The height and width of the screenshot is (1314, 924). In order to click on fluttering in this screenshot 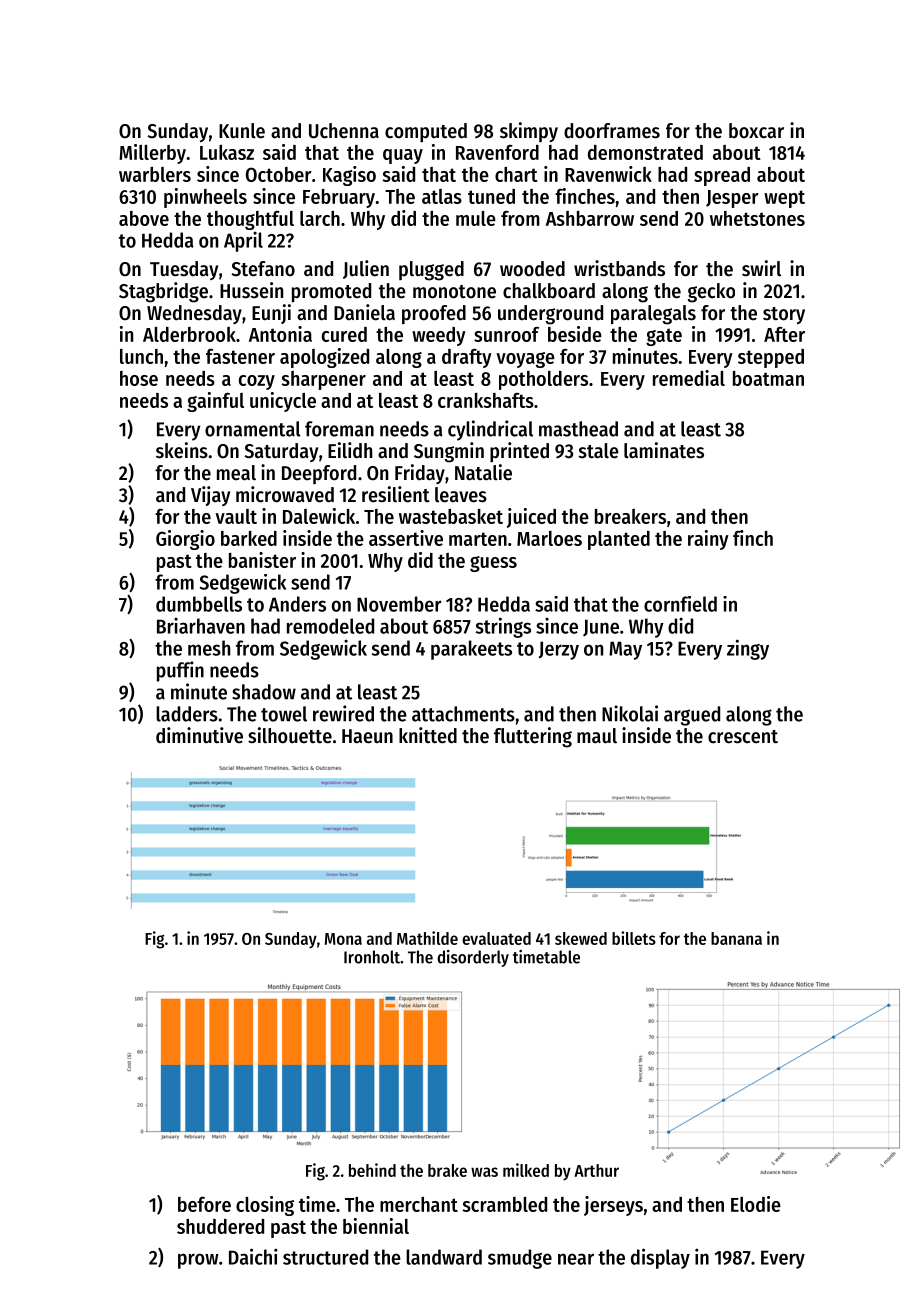, I will do `click(533, 737)`.
